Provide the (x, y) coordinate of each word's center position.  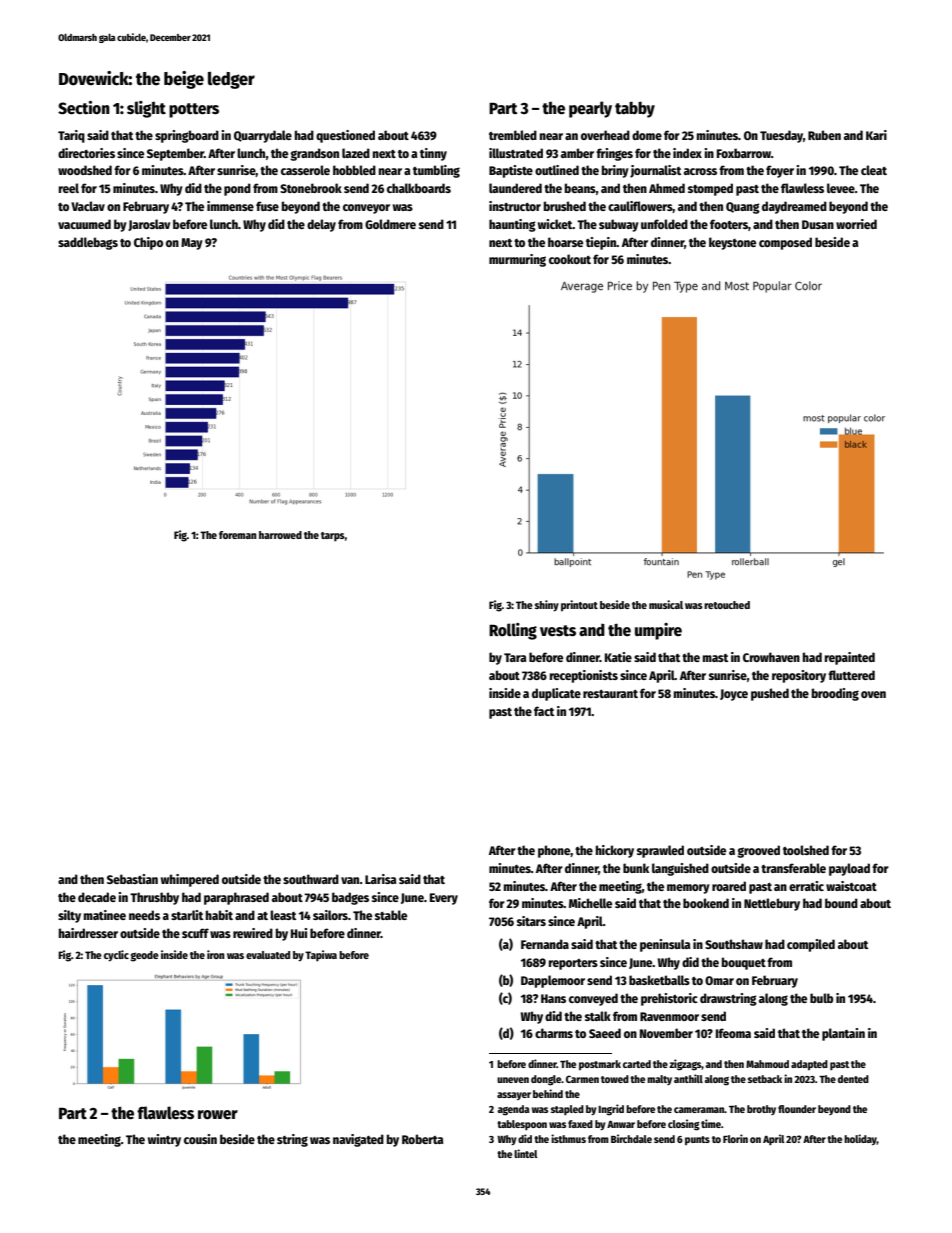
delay (321, 225)
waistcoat (851, 886)
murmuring (517, 260)
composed (785, 243)
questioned (345, 136)
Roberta (422, 1139)
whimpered (190, 880)
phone (554, 851)
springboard (187, 136)
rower (218, 1115)
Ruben (824, 135)
